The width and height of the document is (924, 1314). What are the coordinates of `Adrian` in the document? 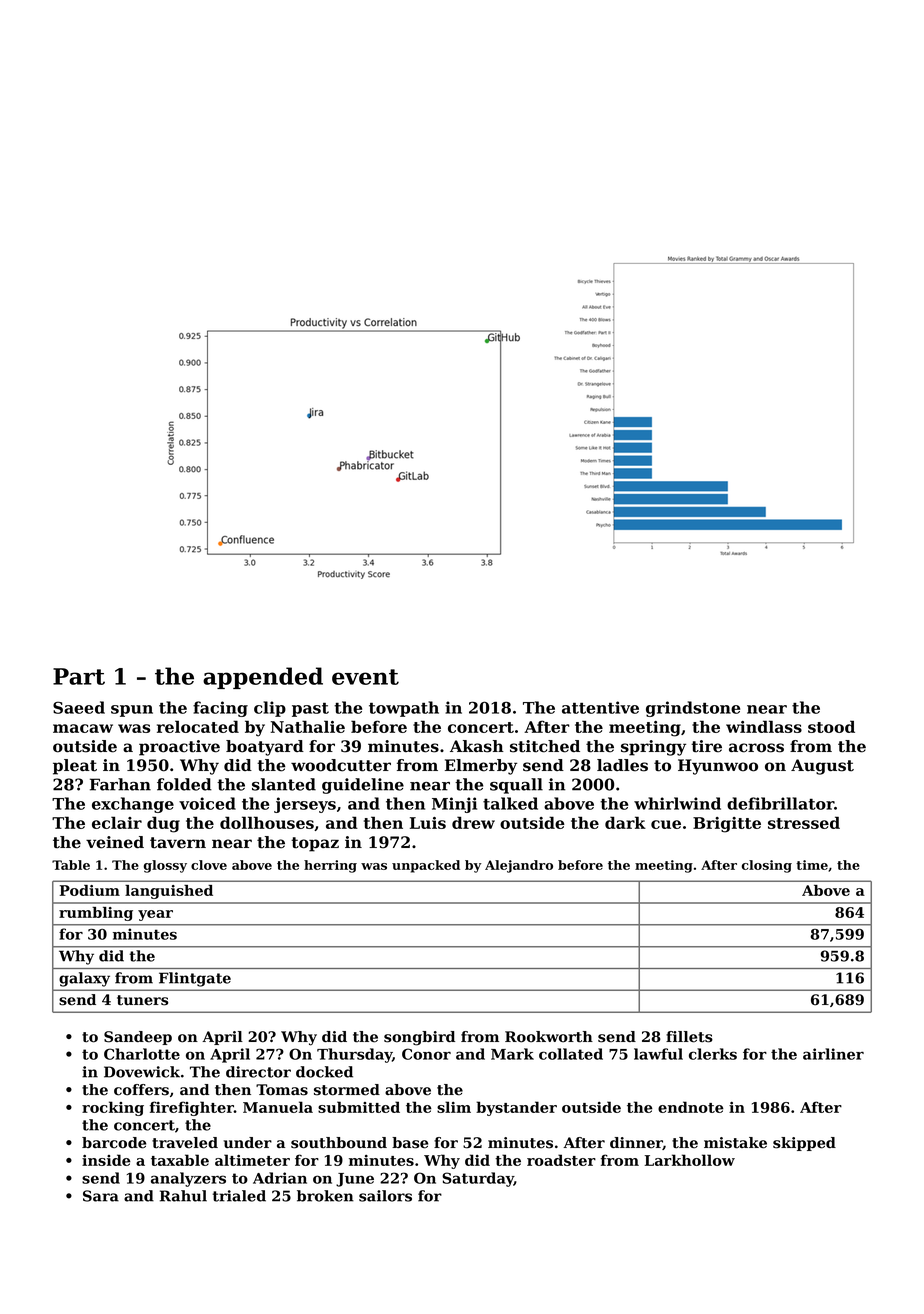 It's located at (280, 1178).
